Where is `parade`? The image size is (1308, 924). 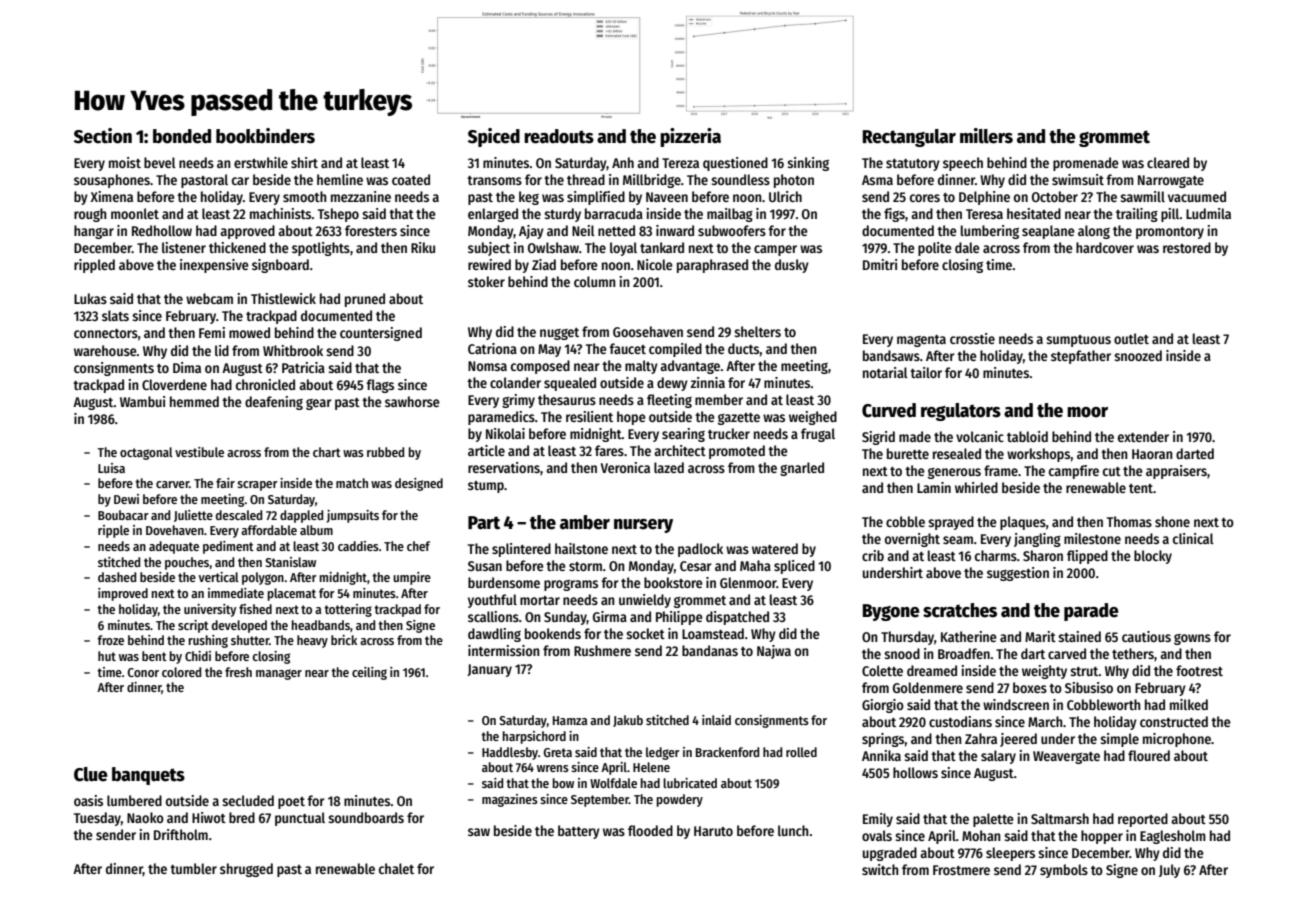 parade is located at coordinates (1091, 612).
